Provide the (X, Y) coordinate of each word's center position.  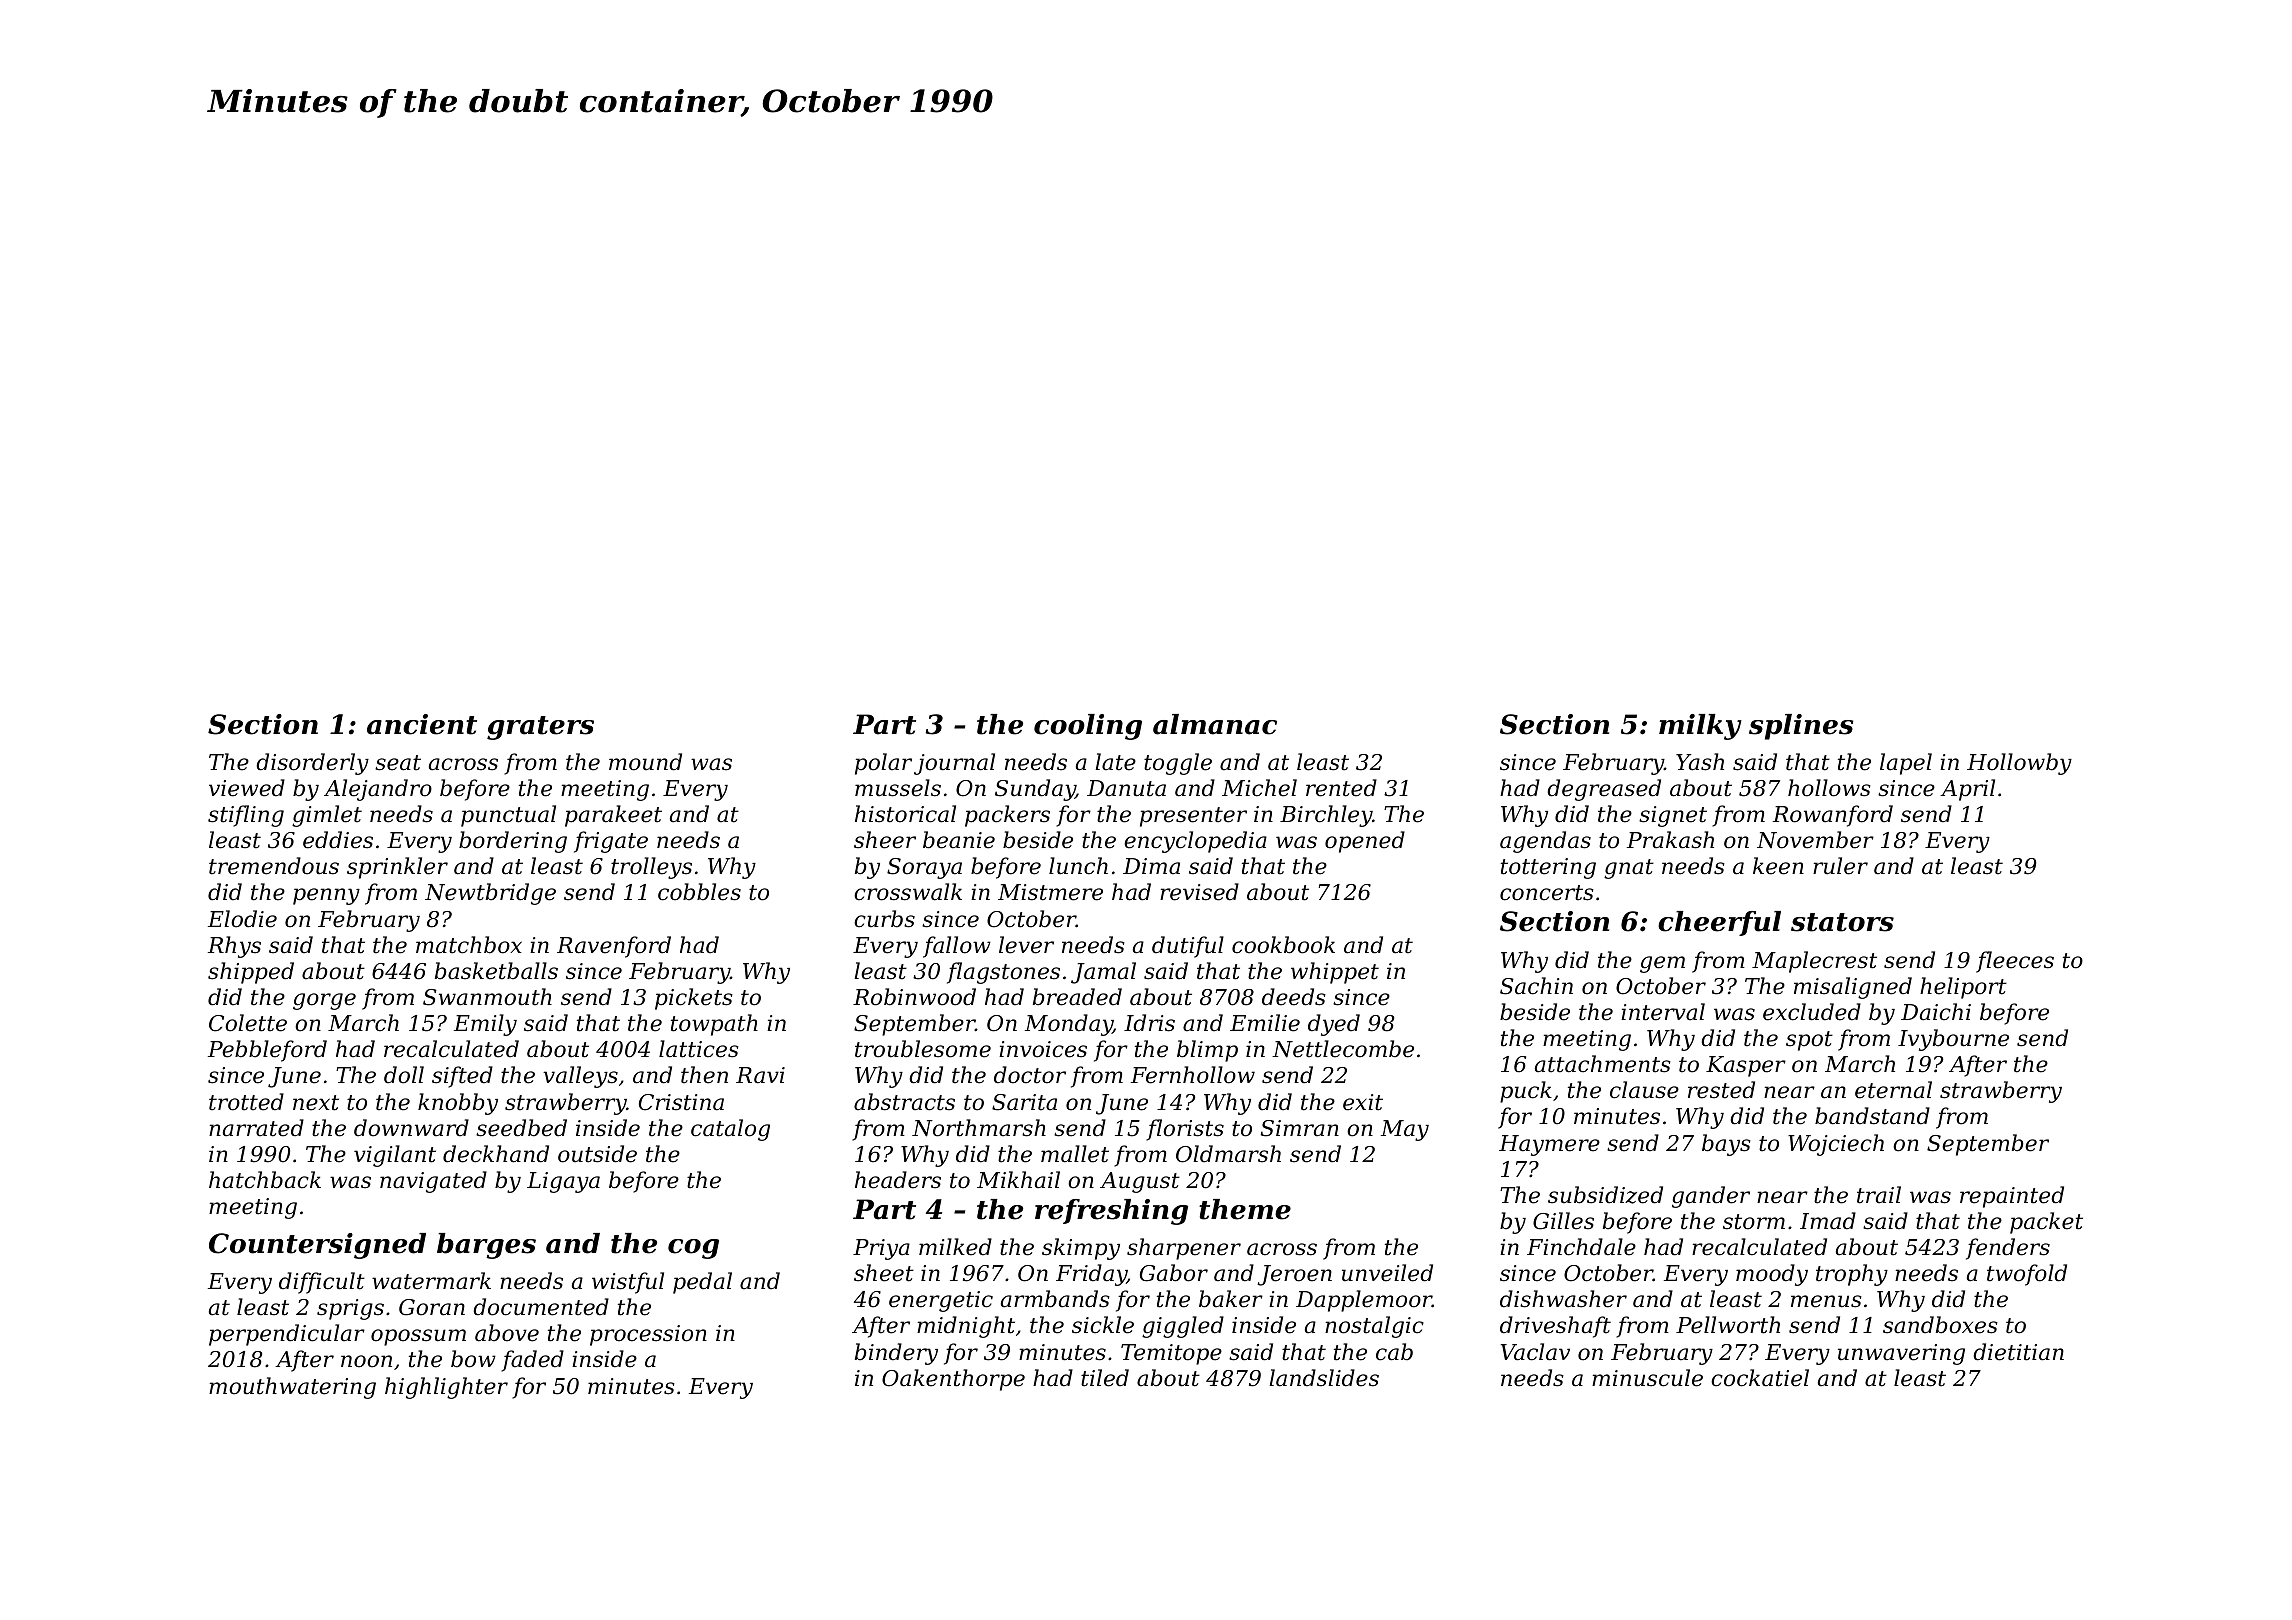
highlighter (446, 1388)
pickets (694, 999)
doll (404, 1075)
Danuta (1126, 788)
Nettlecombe (1343, 1049)
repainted (2012, 1197)
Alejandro (378, 790)
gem (1662, 964)
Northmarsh (979, 1128)
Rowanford (1833, 816)
